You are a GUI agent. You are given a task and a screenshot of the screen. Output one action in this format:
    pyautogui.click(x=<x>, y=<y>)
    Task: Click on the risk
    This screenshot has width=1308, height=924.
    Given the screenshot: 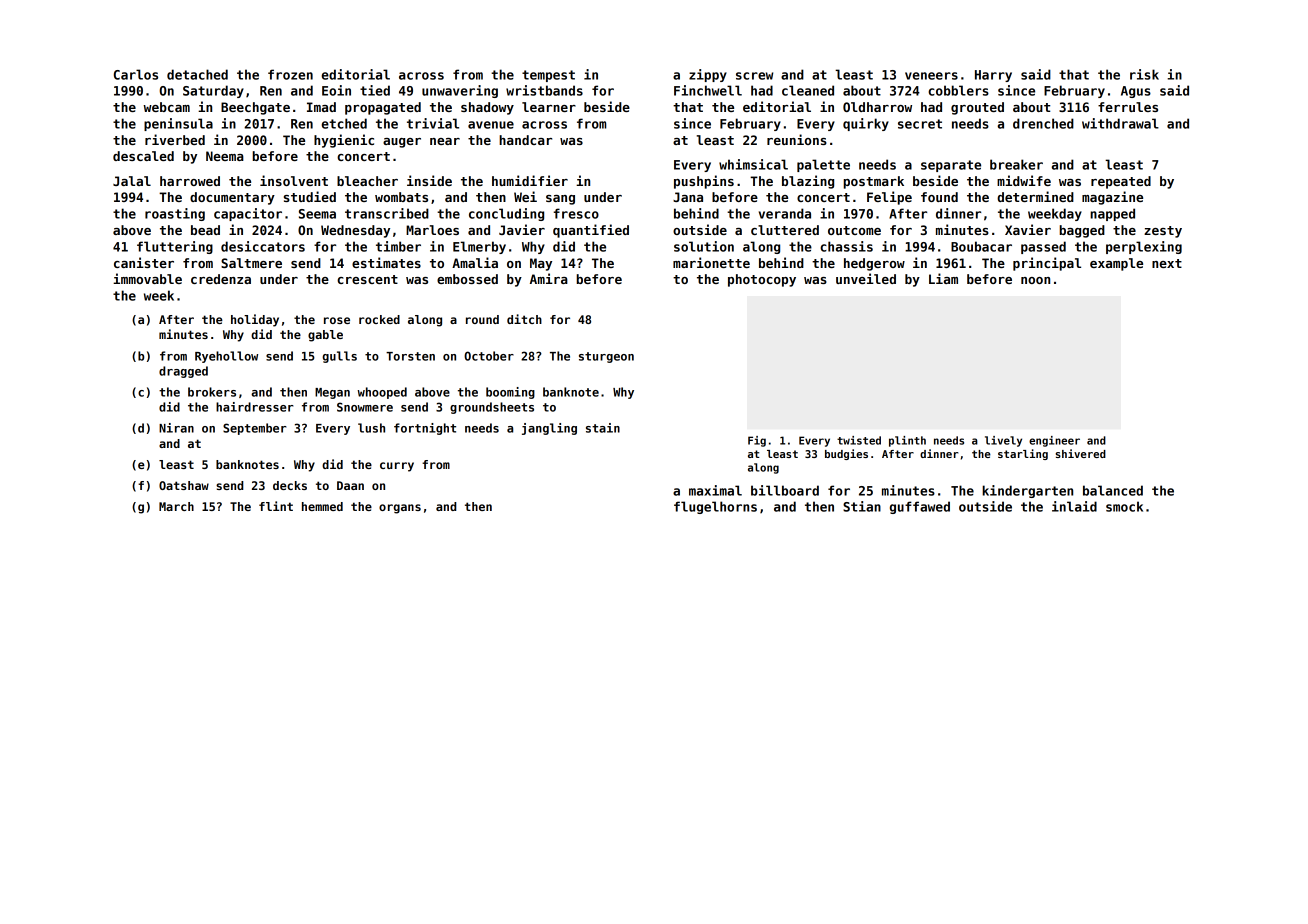 What is the action you would take?
    pyautogui.click(x=1144, y=74)
